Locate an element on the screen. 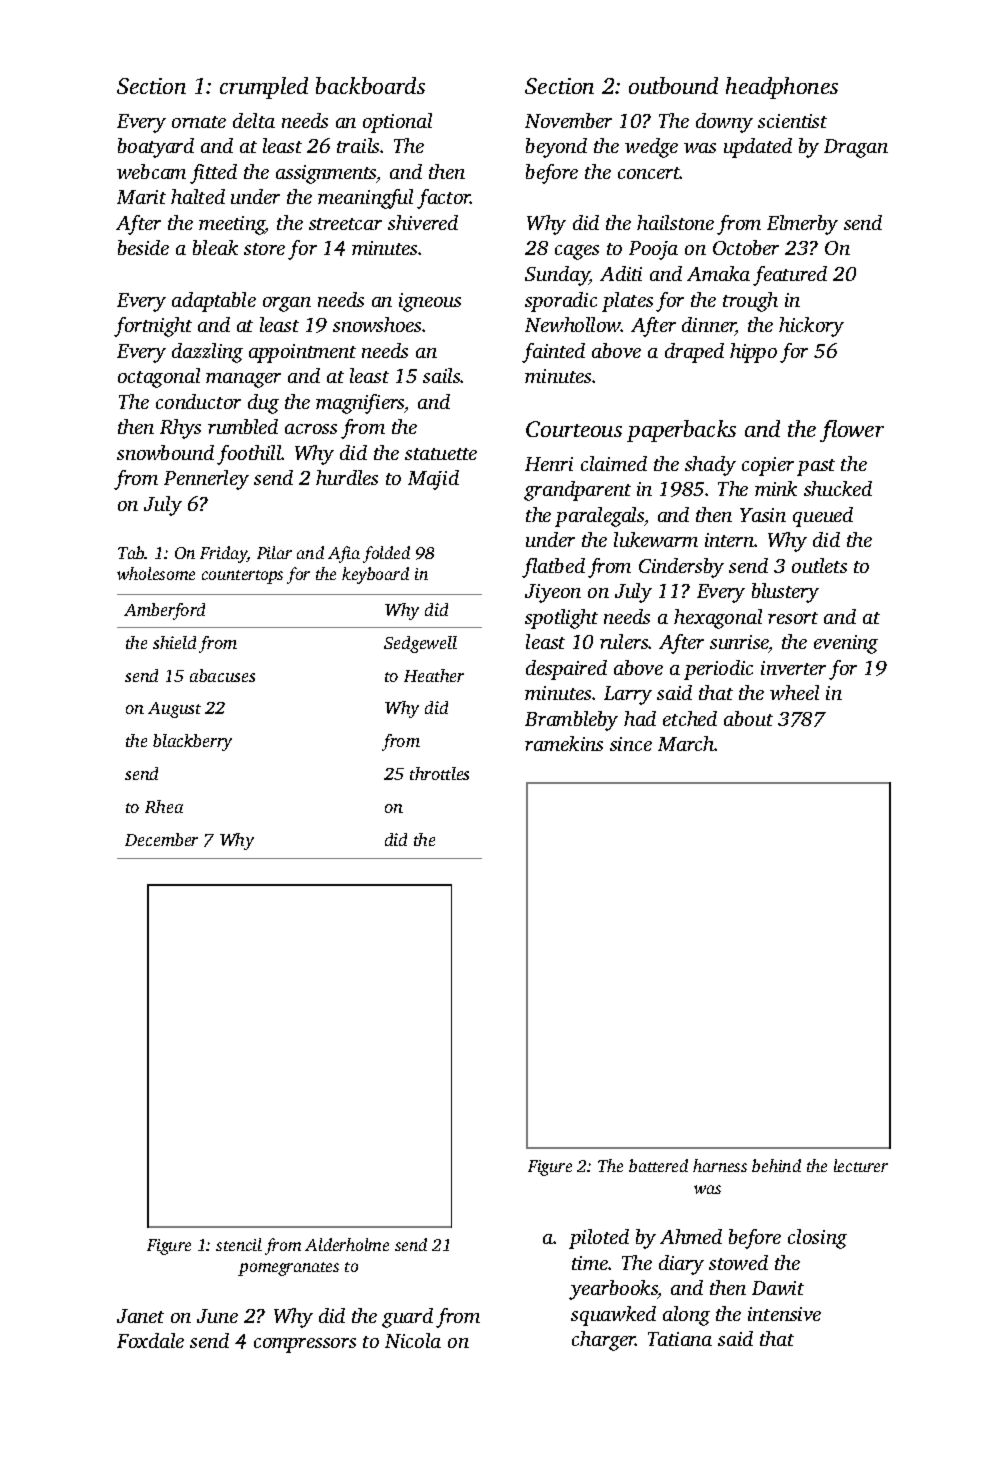 The image size is (1008, 1460). wedge is located at coordinates (651, 148).
